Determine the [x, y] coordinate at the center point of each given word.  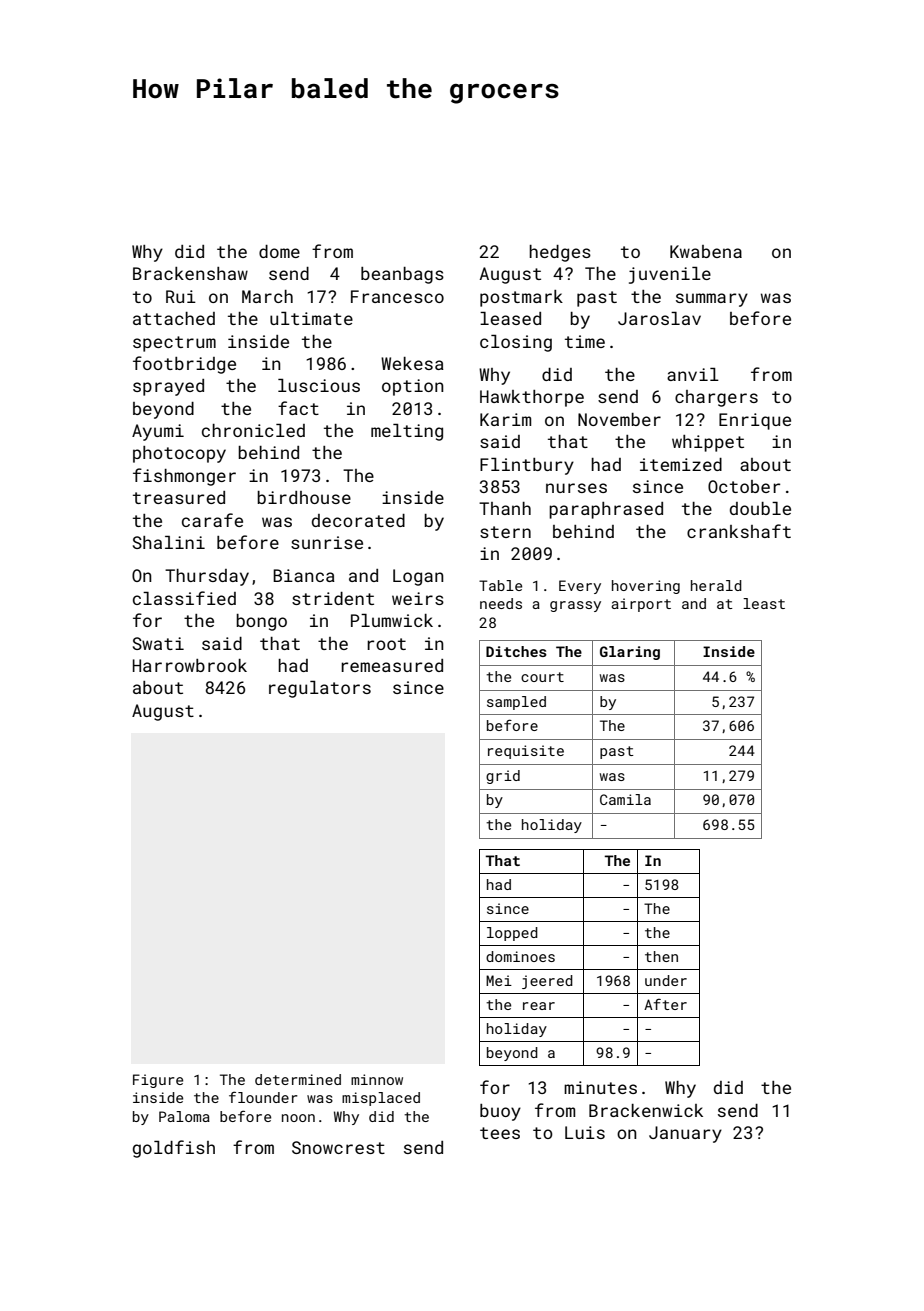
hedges [560, 253]
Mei [499, 980]
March [267, 296]
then [661, 956]
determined [298, 1079]
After [665, 1004]
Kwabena [706, 251]
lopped [512, 934]
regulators [320, 689]
